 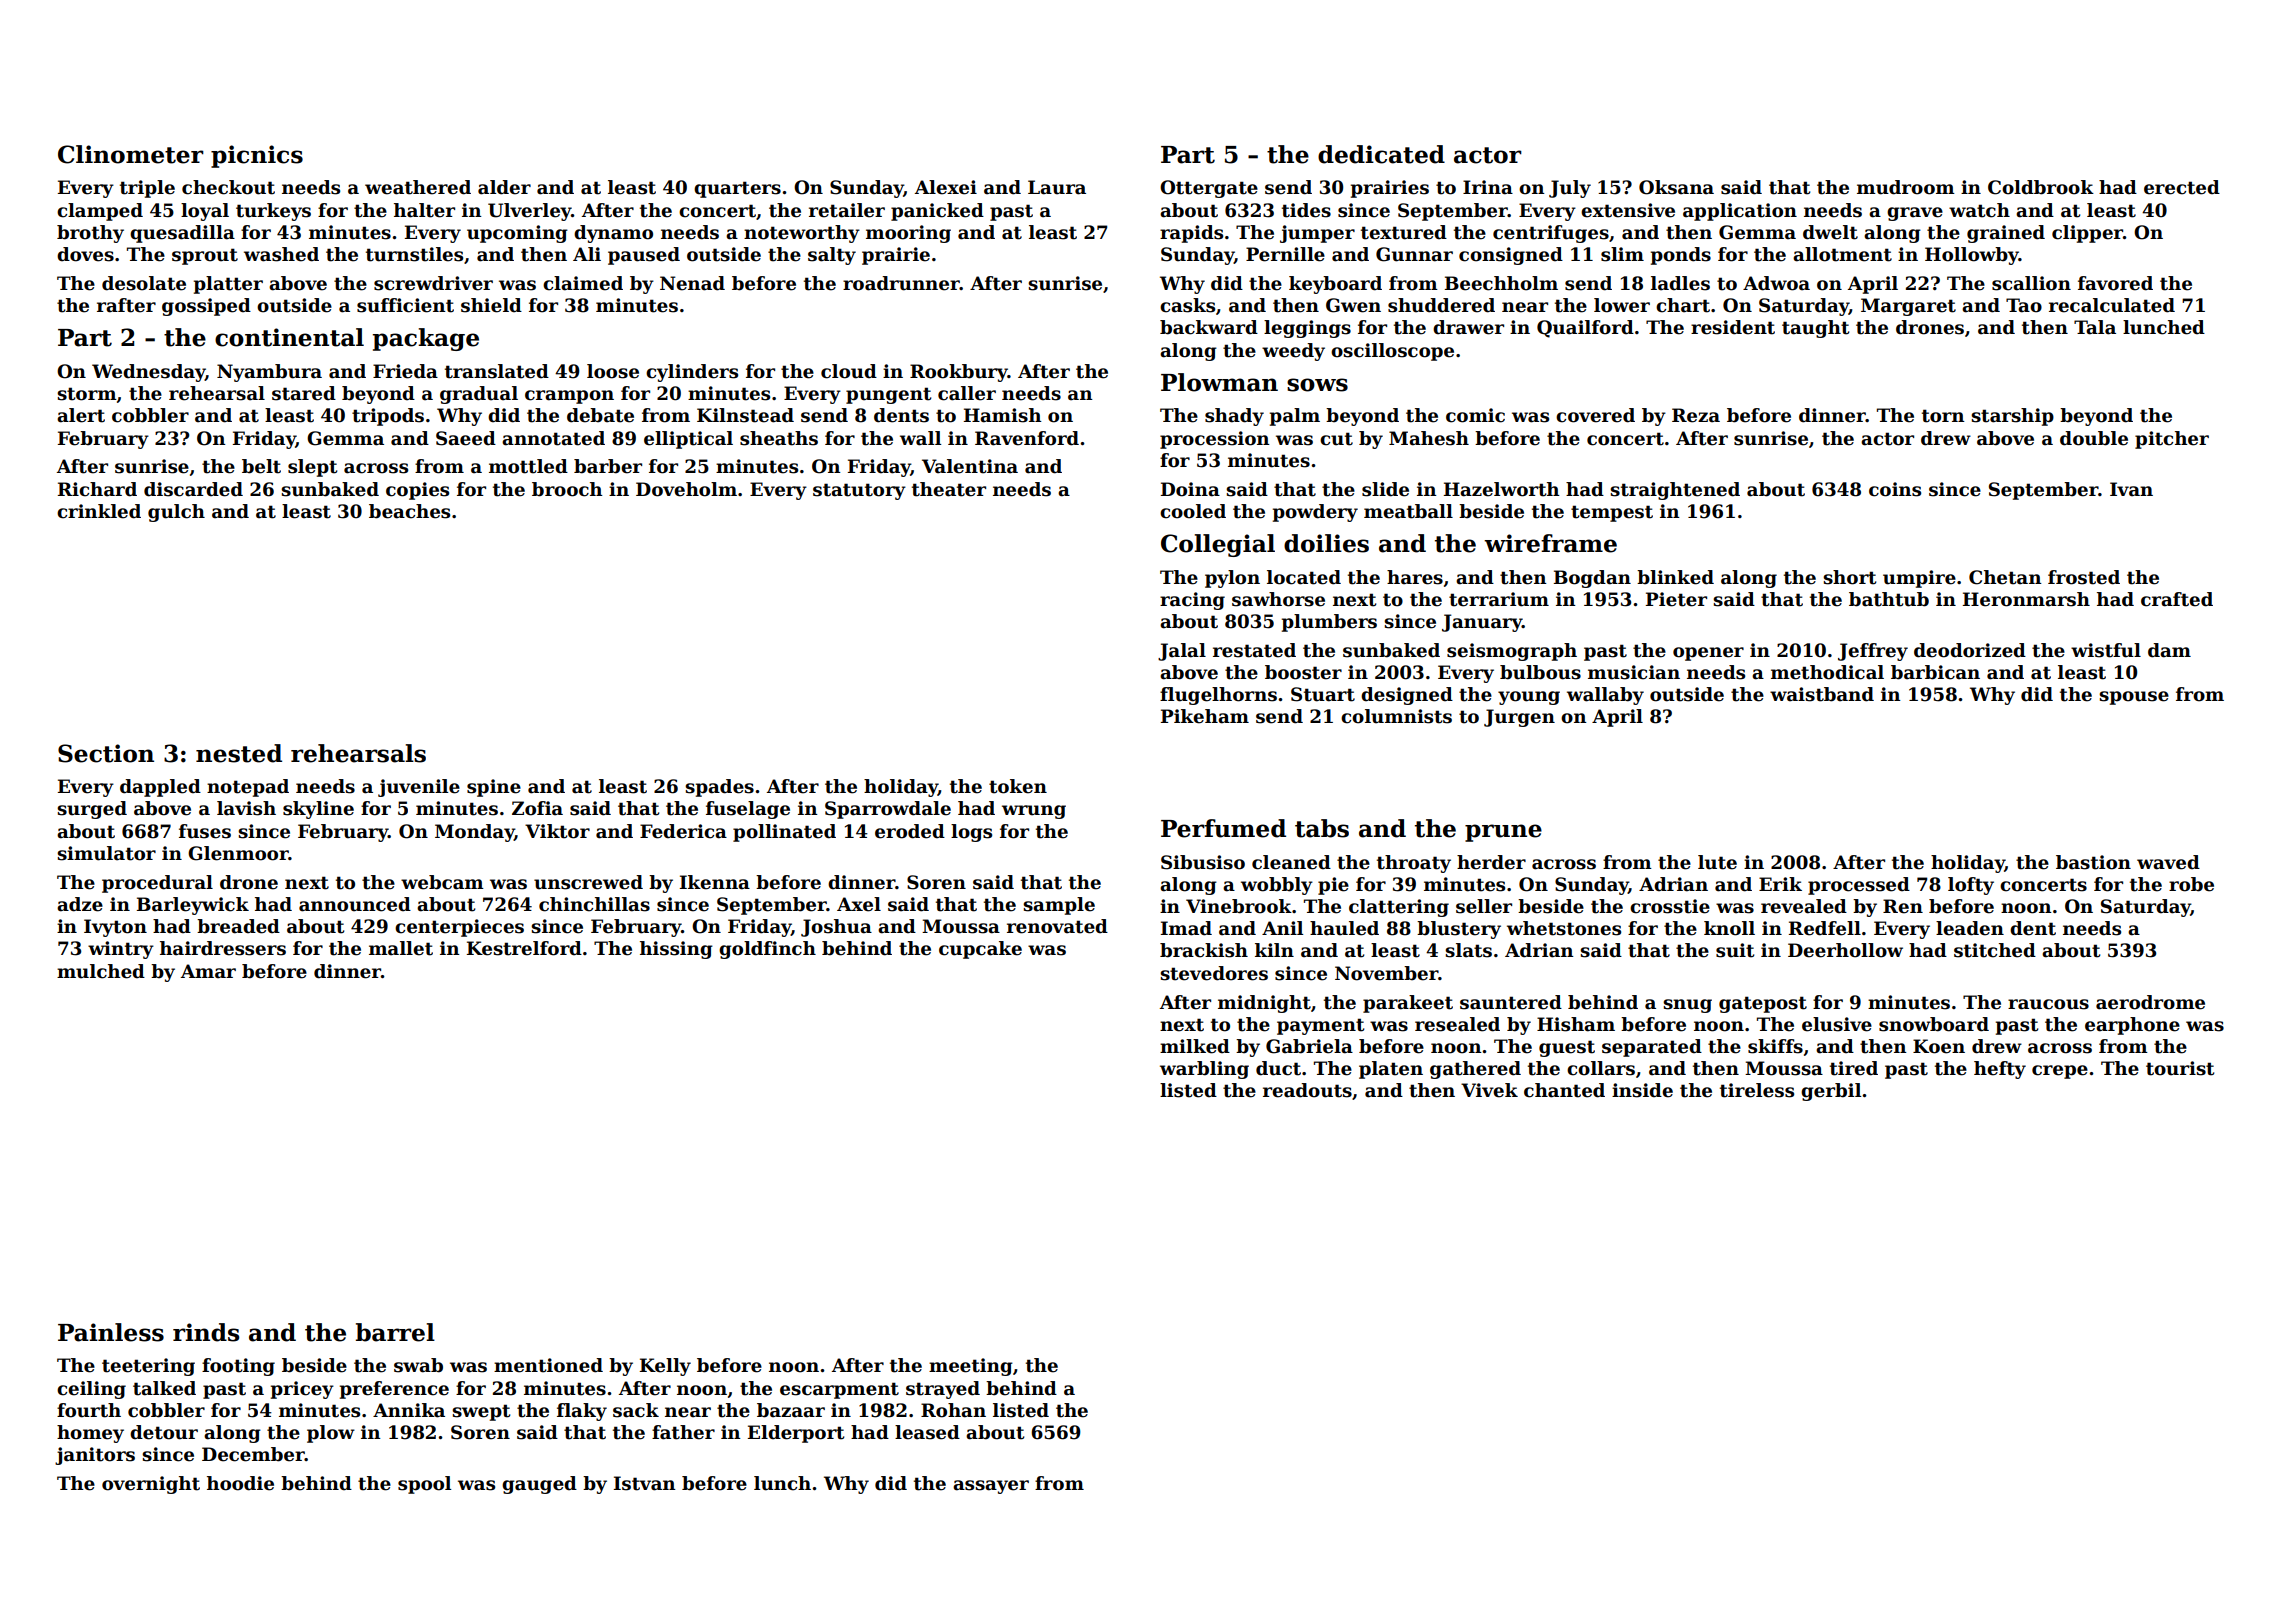 I want to click on Coldbrook, so click(x=2041, y=187).
